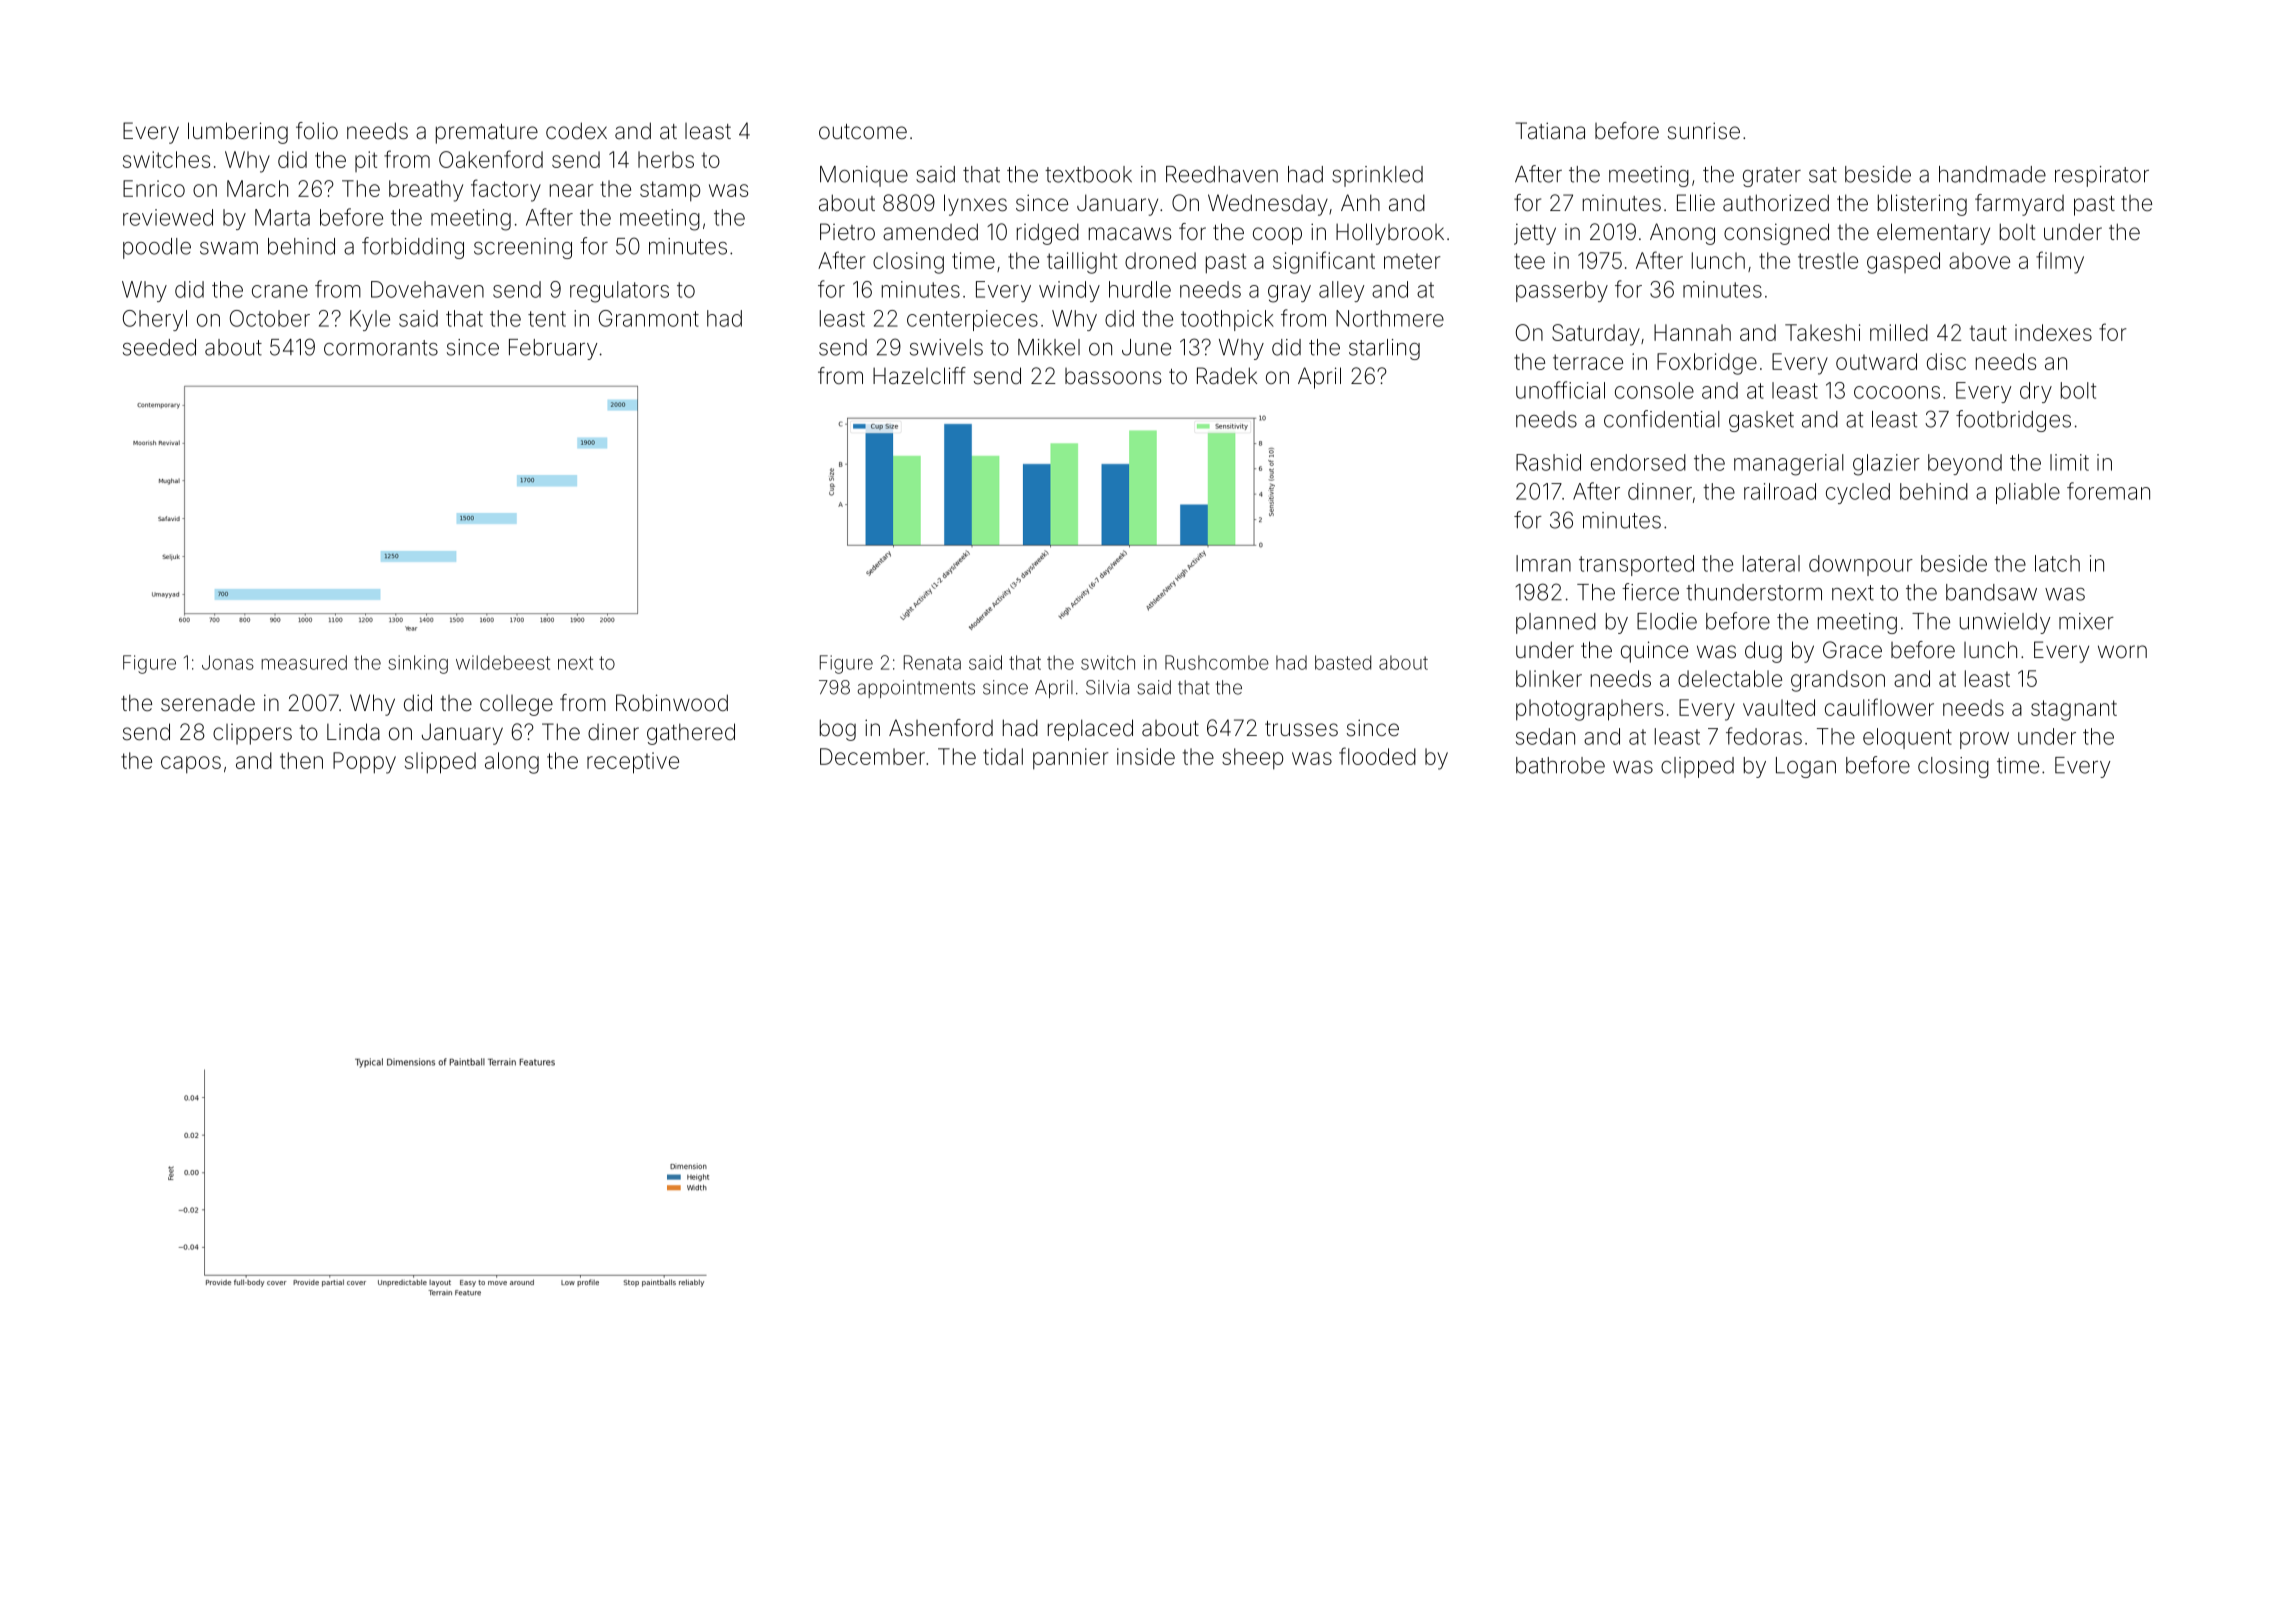 The image size is (2282, 1614). Describe the element at coordinates (2108, 491) in the page. I see `foreman` at that location.
